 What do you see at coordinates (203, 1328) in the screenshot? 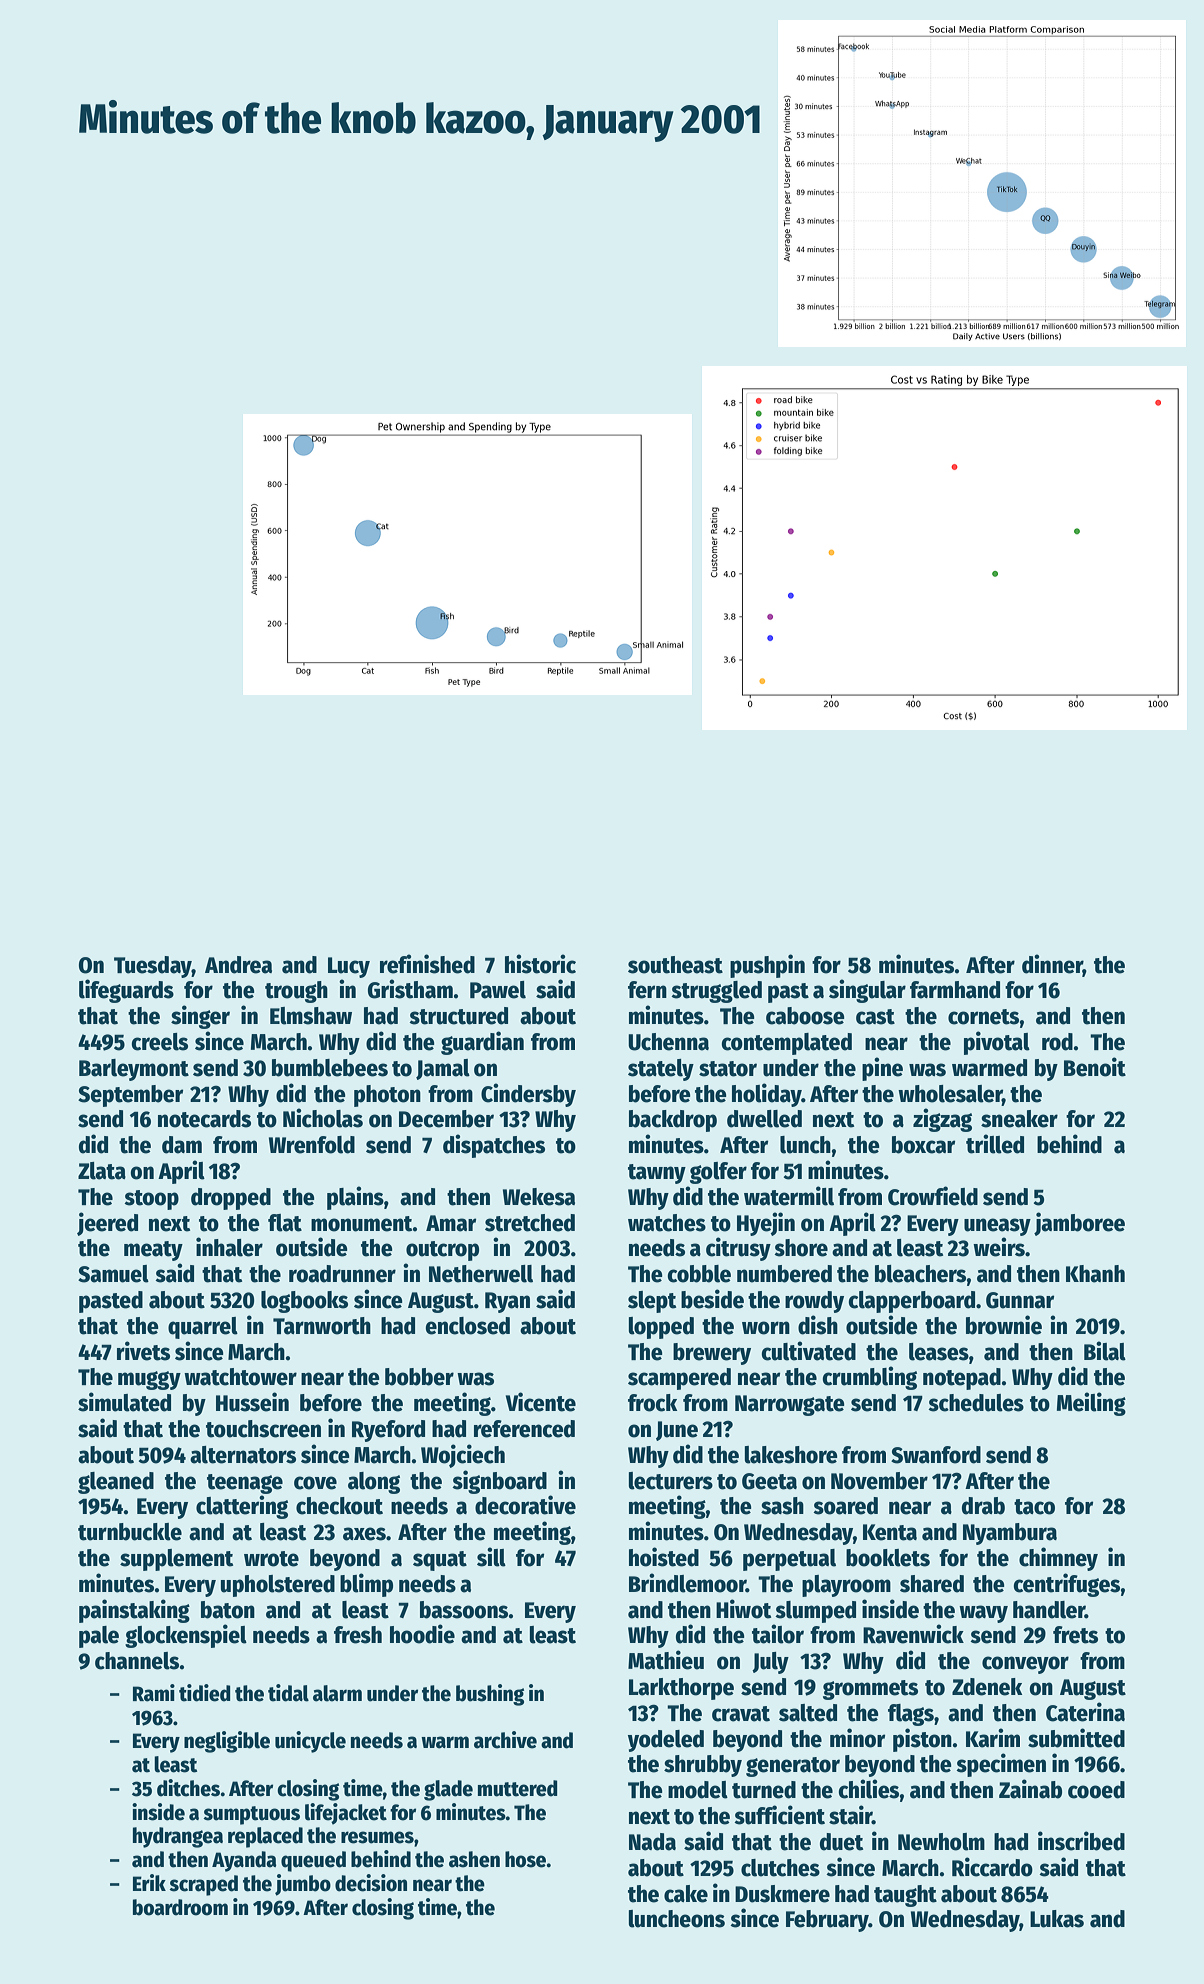
I see `quarrel` at bounding box center [203, 1328].
